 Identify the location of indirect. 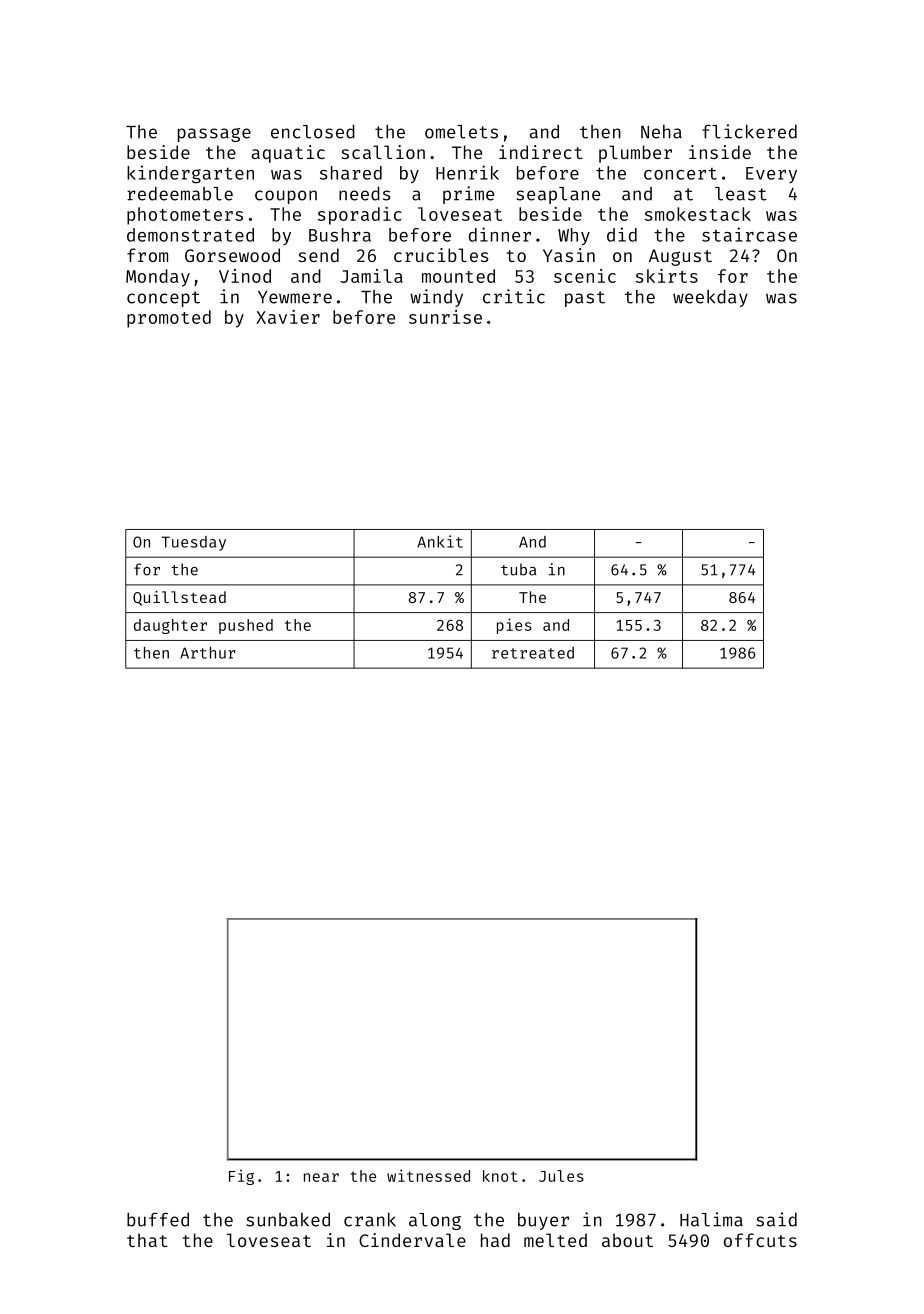
(541, 152).
